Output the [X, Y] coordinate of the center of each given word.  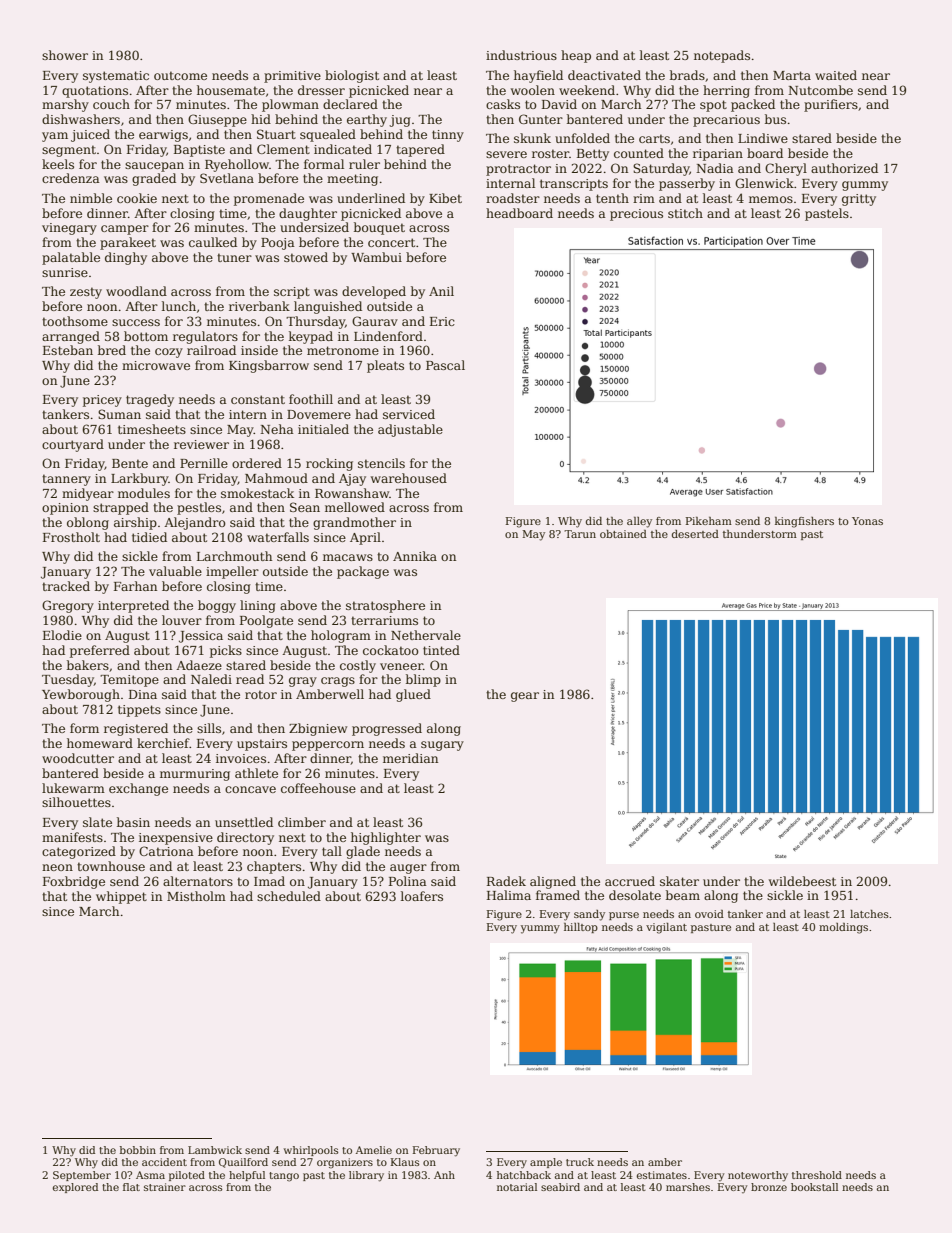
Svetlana [227, 178]
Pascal [445, 365]
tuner [234, 257]
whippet [121, 897]
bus [775, 119]
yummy [540, 929]
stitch [685, 213]
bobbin [138, 1150]
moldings [843, 928]
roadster [513, 198]
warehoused [409, 478]
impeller [232, 572]
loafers [422, 896]
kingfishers [804, 522]
